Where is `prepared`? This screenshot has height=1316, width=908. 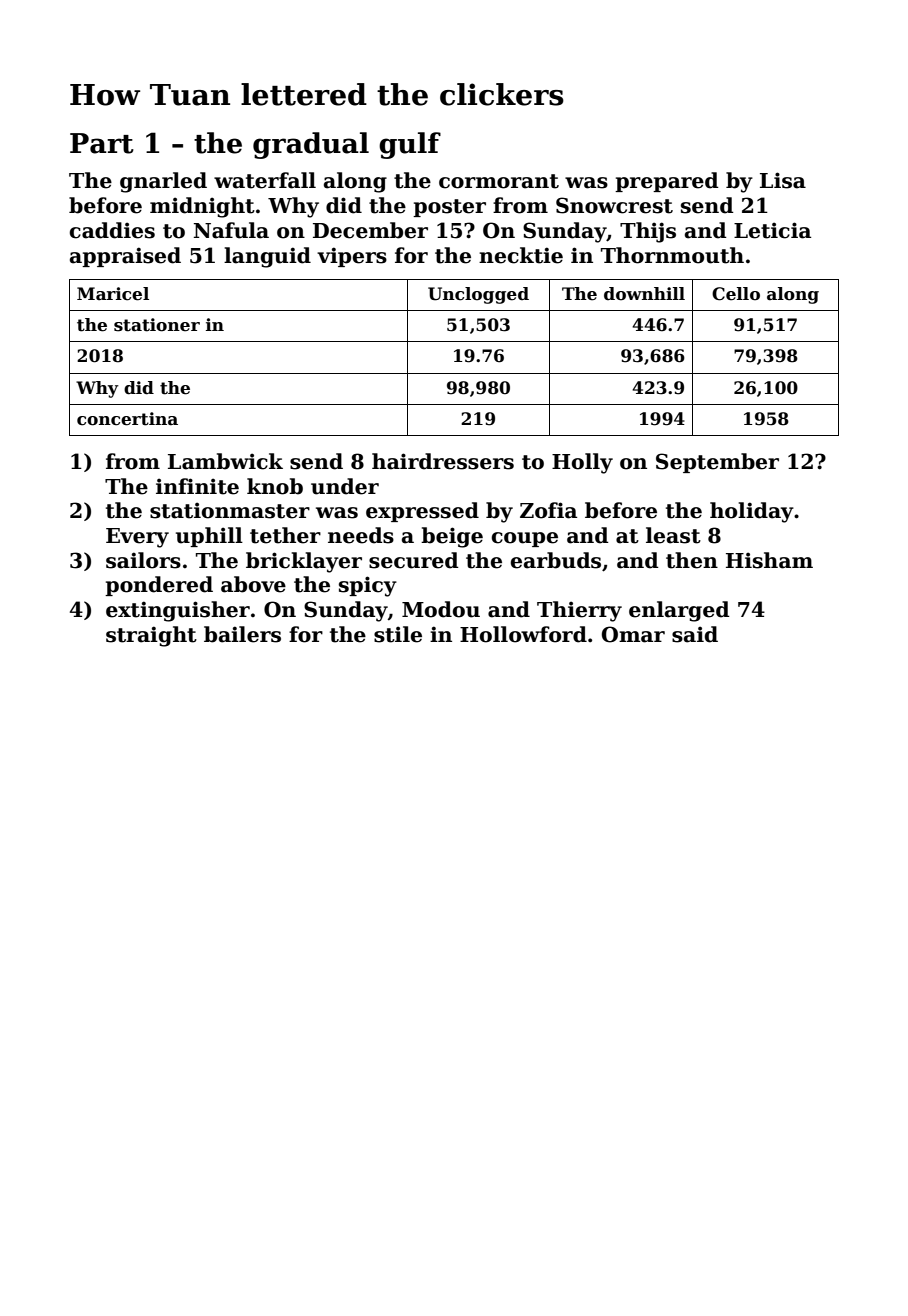
prepared is located at coordinates (666, 182).
